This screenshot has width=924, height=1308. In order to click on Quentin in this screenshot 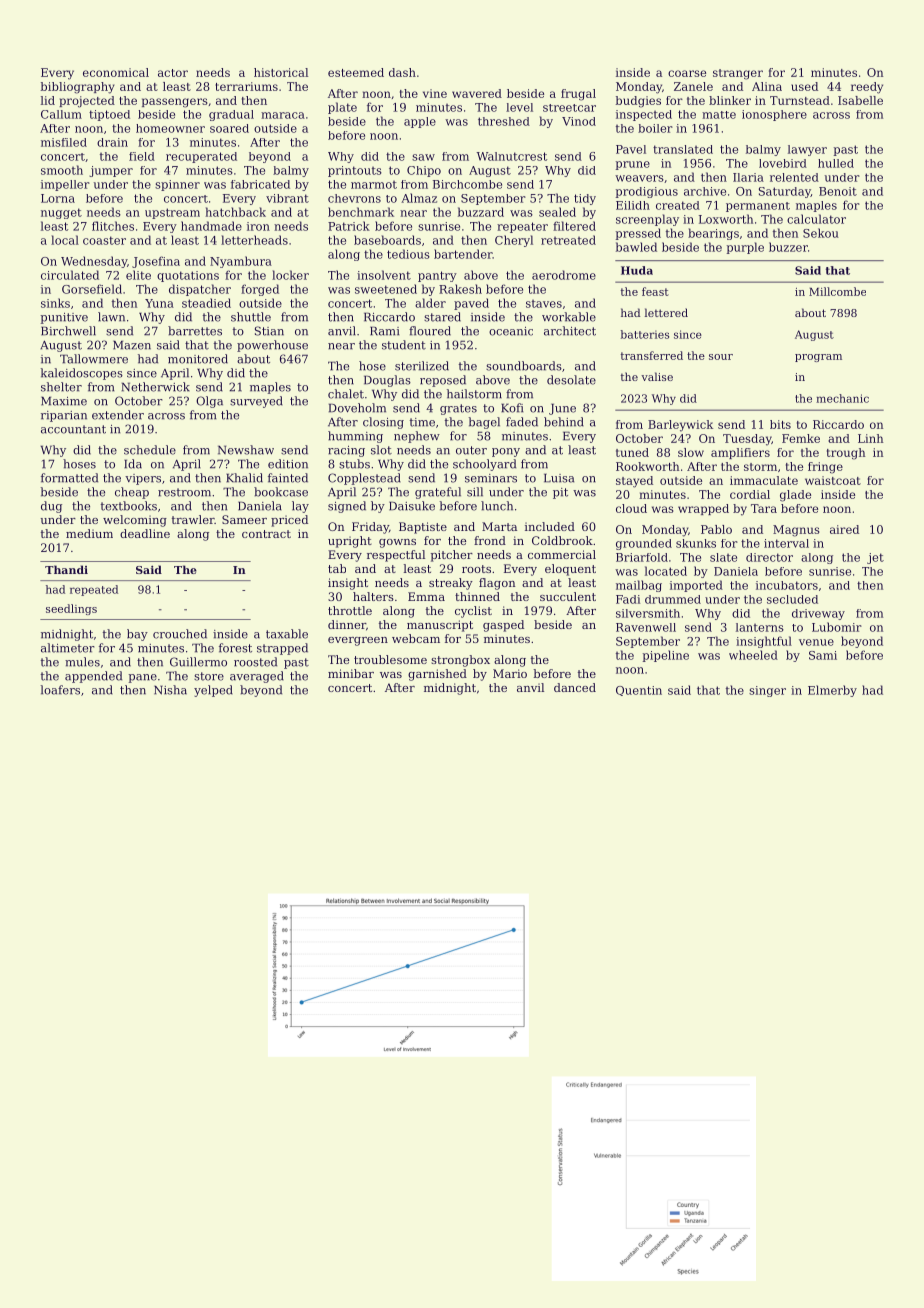, I will do `click(639, 691)`.
